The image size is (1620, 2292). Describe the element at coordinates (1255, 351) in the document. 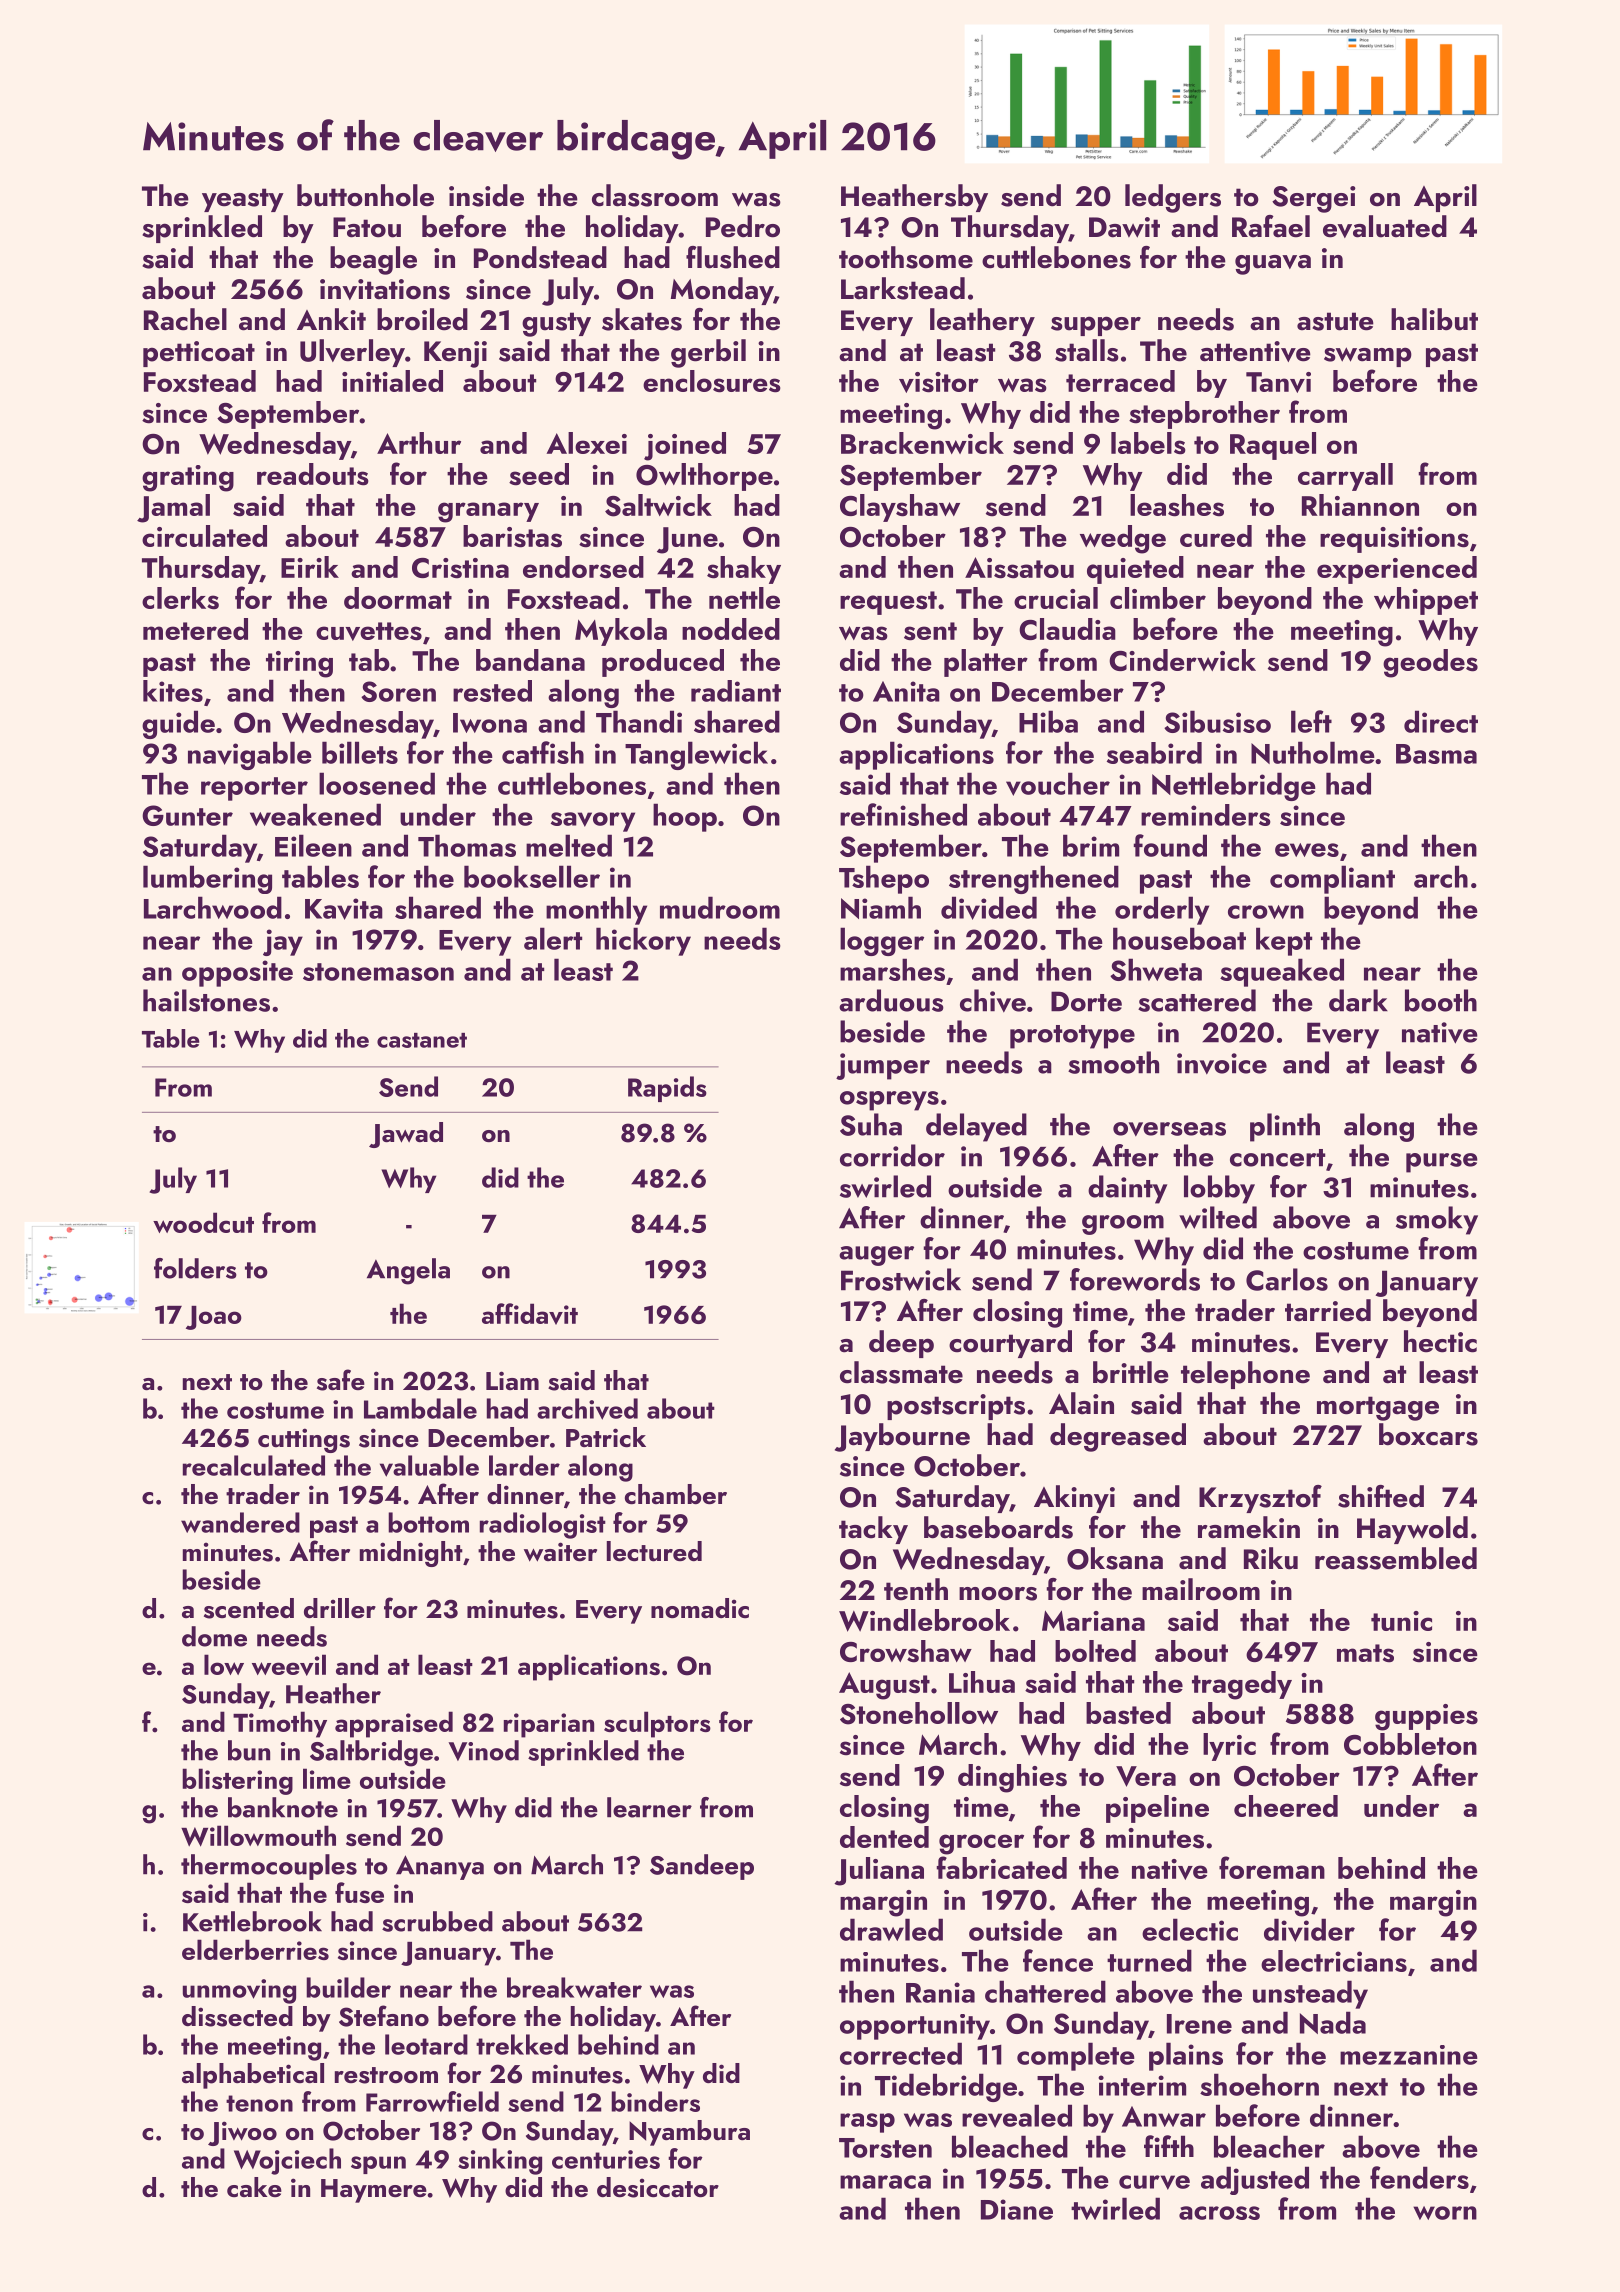

I see `attentive` at that location.
